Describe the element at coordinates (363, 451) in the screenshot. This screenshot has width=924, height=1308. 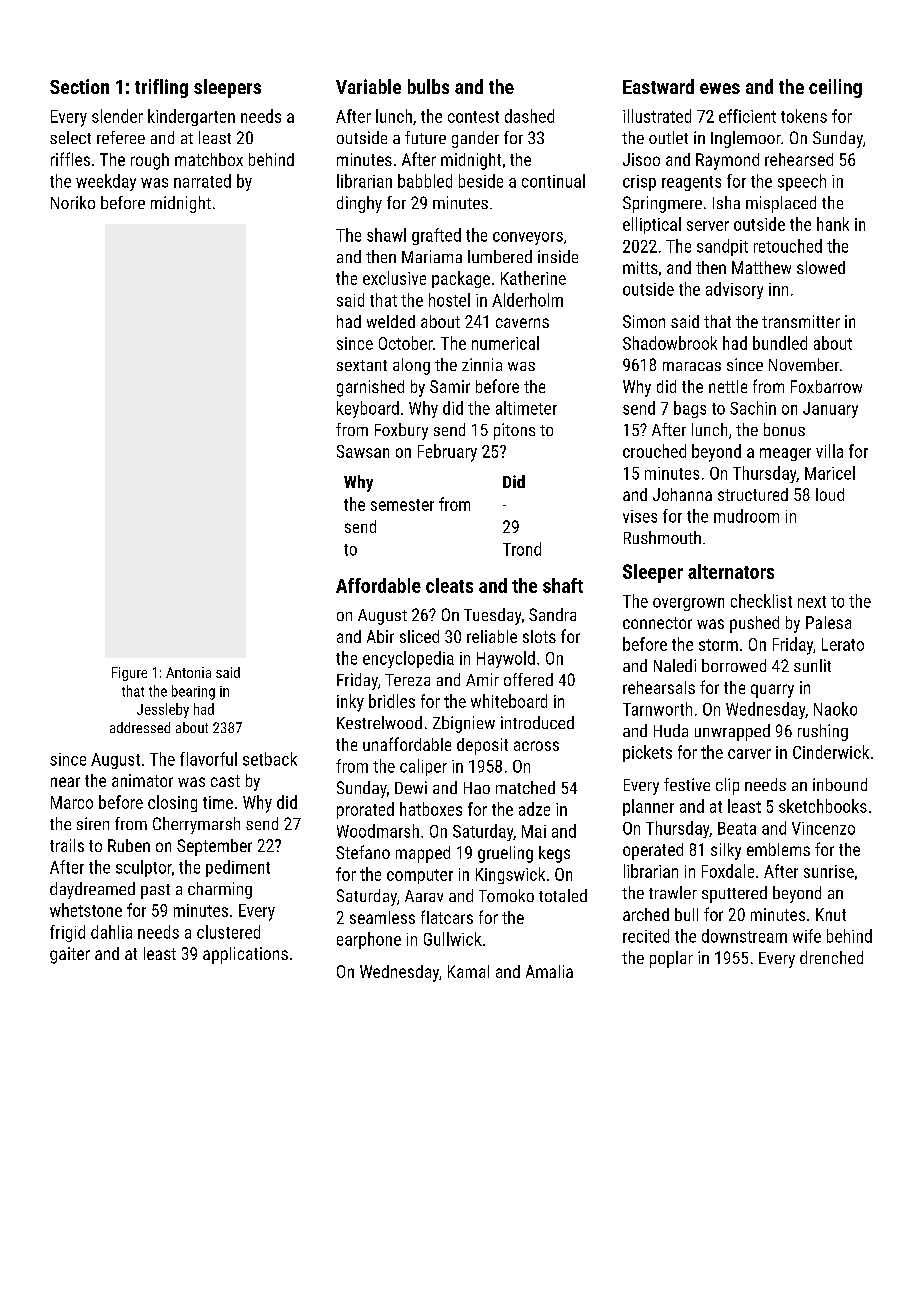
I see `Sawsan` at that location.
